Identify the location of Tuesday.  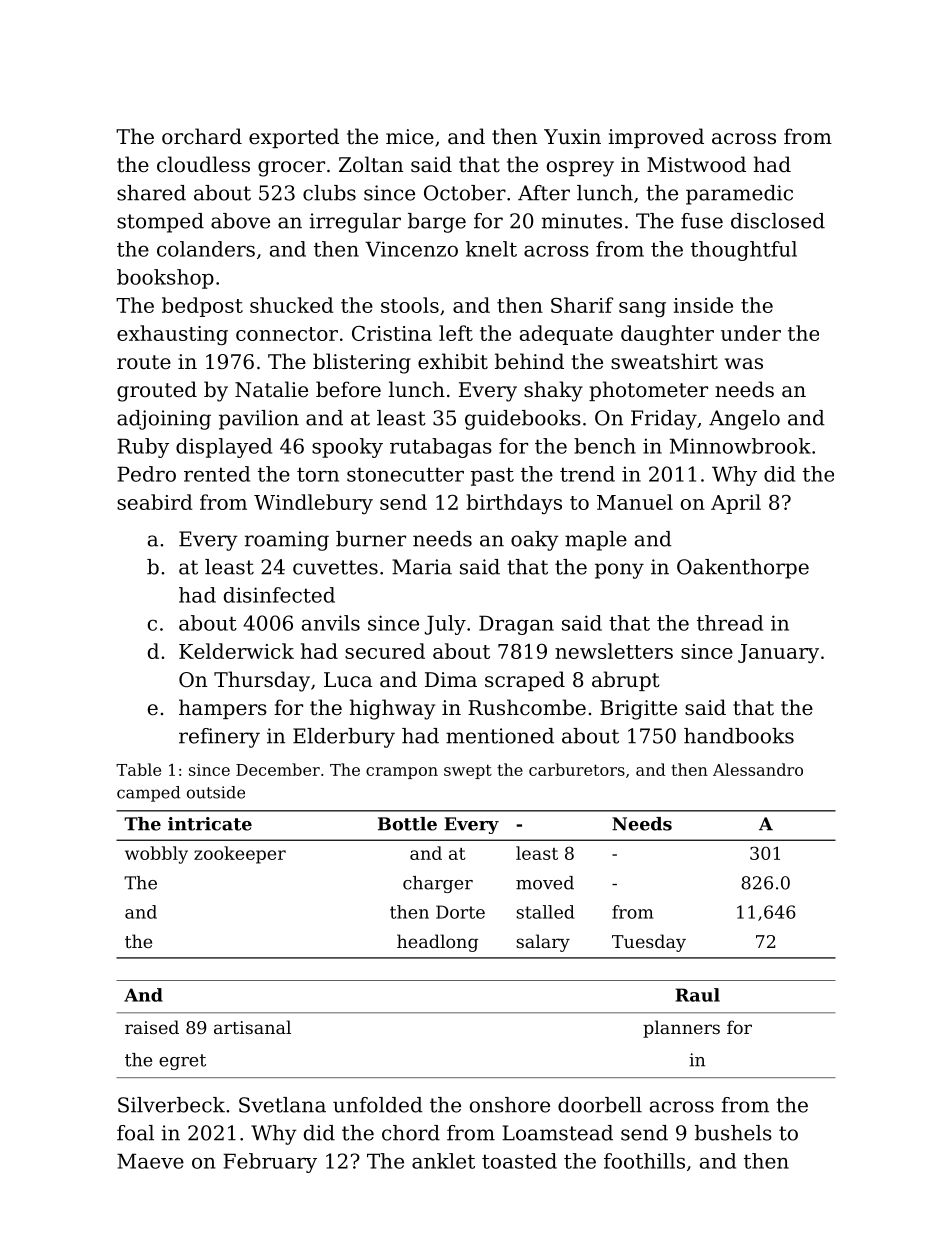
(649, 943).
